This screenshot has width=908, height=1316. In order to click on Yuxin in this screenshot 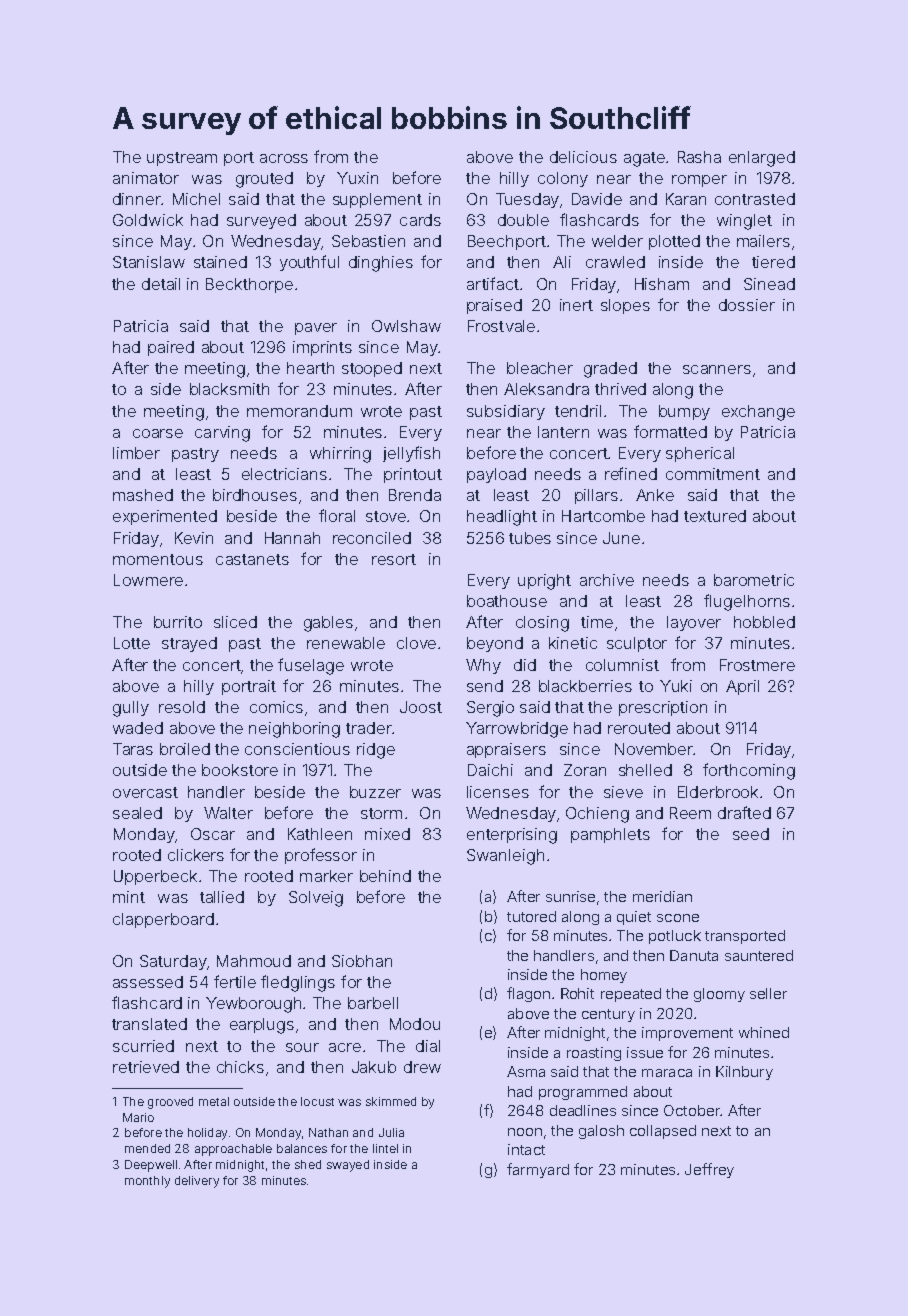, I will do `click(357, 178)`.
